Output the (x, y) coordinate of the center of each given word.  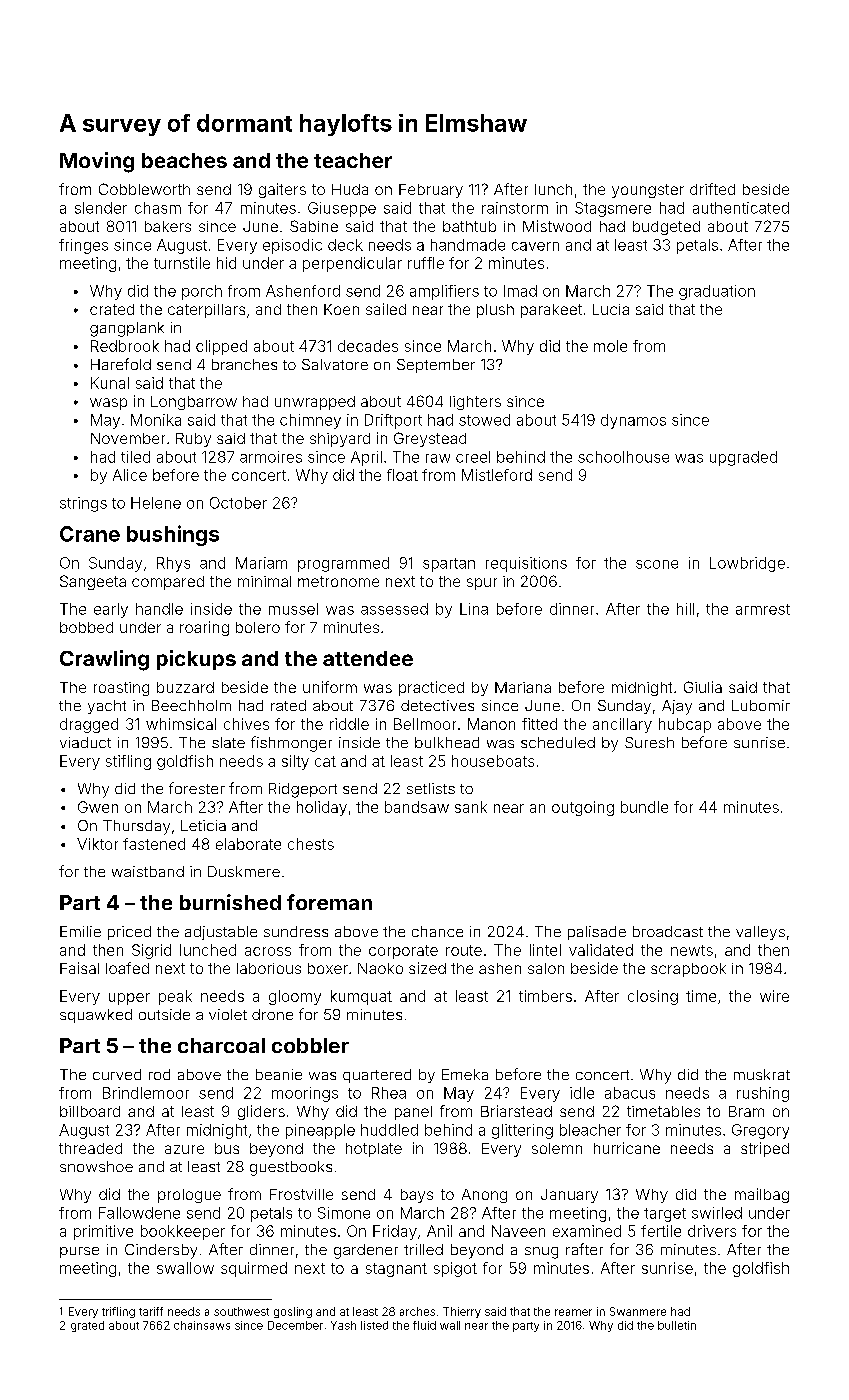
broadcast (668, 931)
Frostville (301, 1194)
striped (765, 1149)
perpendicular (352, 264)
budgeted (666, 228)
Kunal (110, 383)
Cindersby (161, 1251)
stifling (128, 762)
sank (471, 807)
